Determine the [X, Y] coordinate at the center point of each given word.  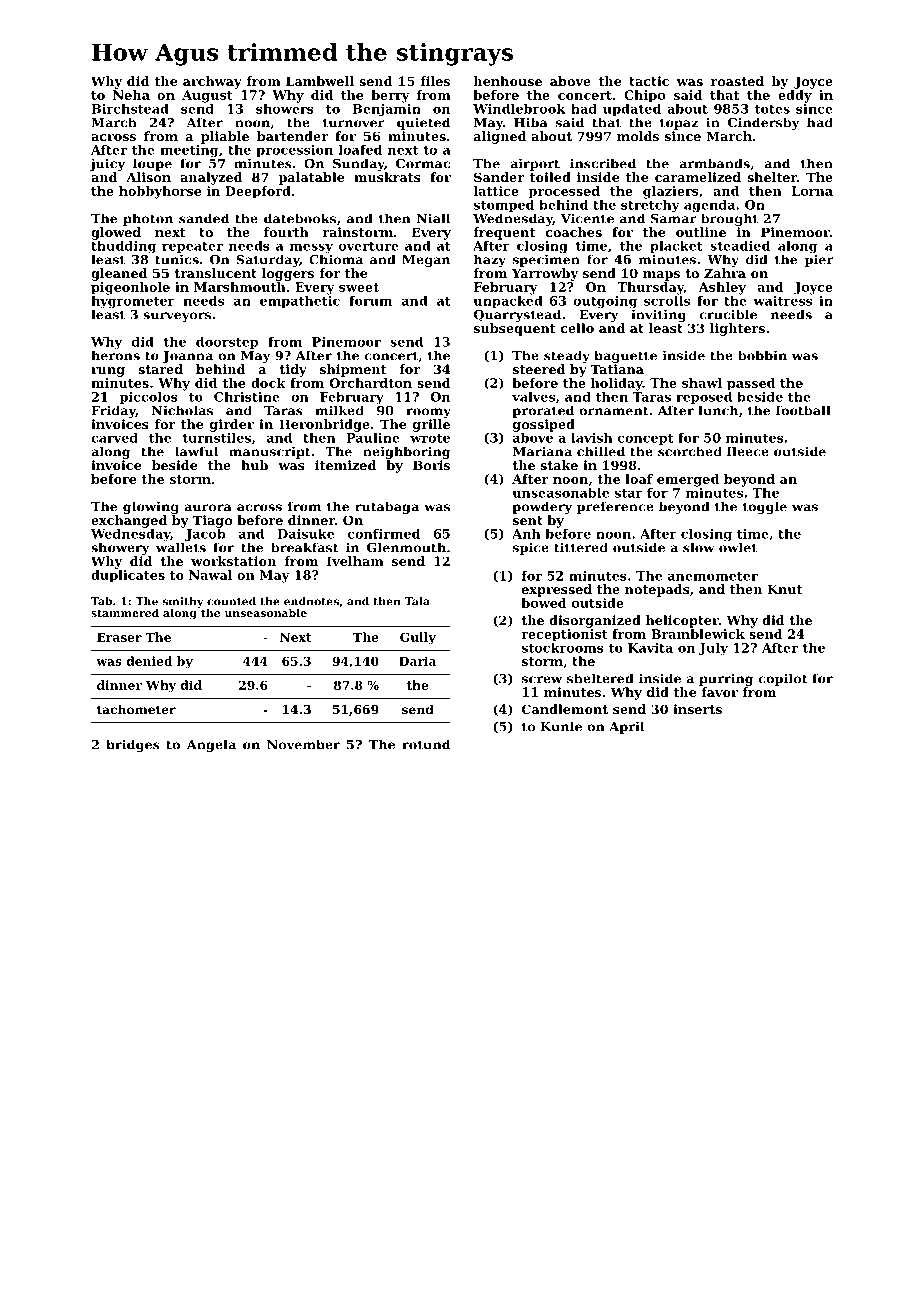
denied [149, 661]
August [207, 96]
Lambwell [320, 81]
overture [369, 246]
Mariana [542, 451]
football [803, 410]
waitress [782, 301]
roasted [737, 81]
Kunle [561, 726]
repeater [192, 247]
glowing [151, 507]
